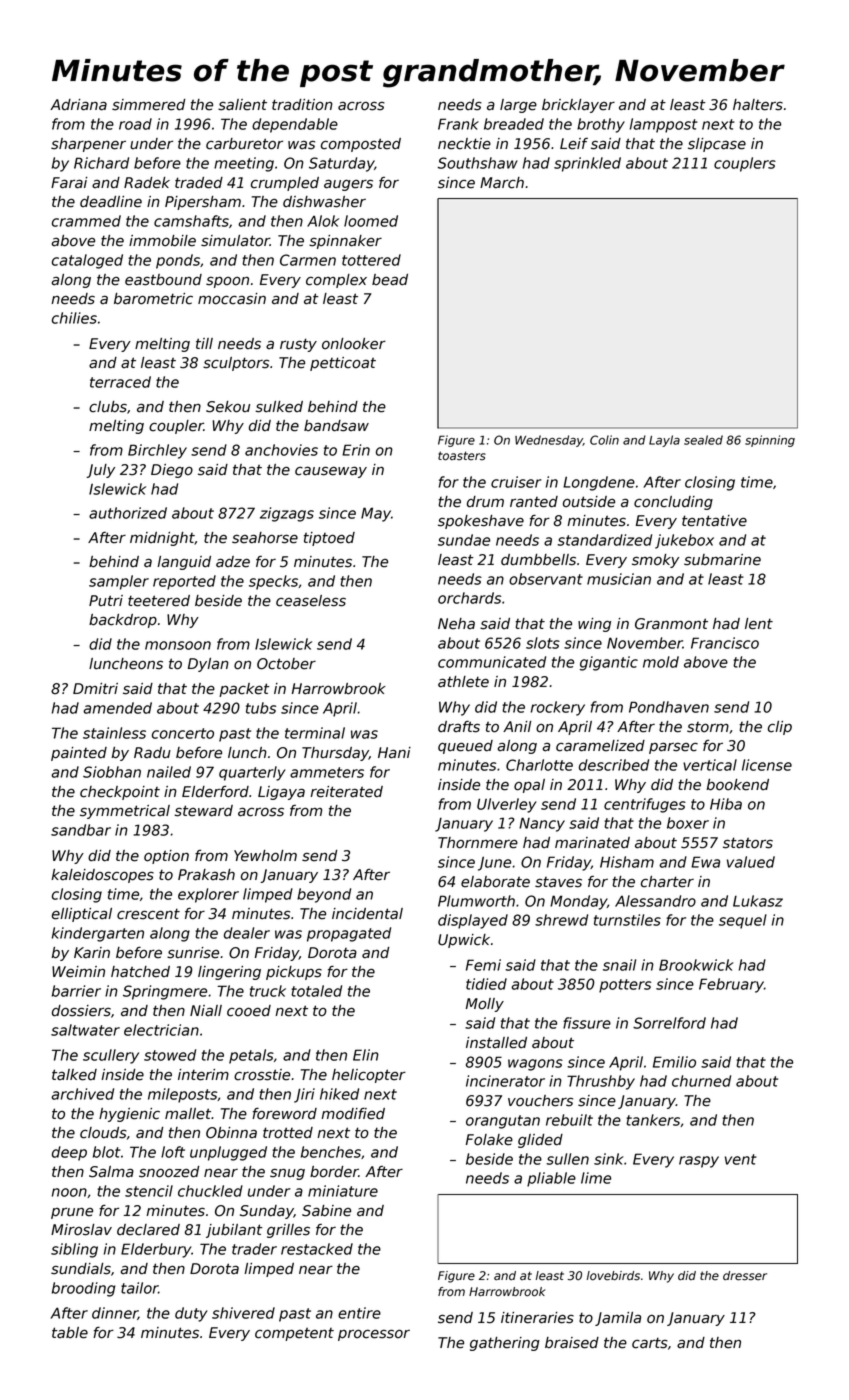 This screenshot has width=849, height=1400. I want to click on Adriana, so click(78, 105).
